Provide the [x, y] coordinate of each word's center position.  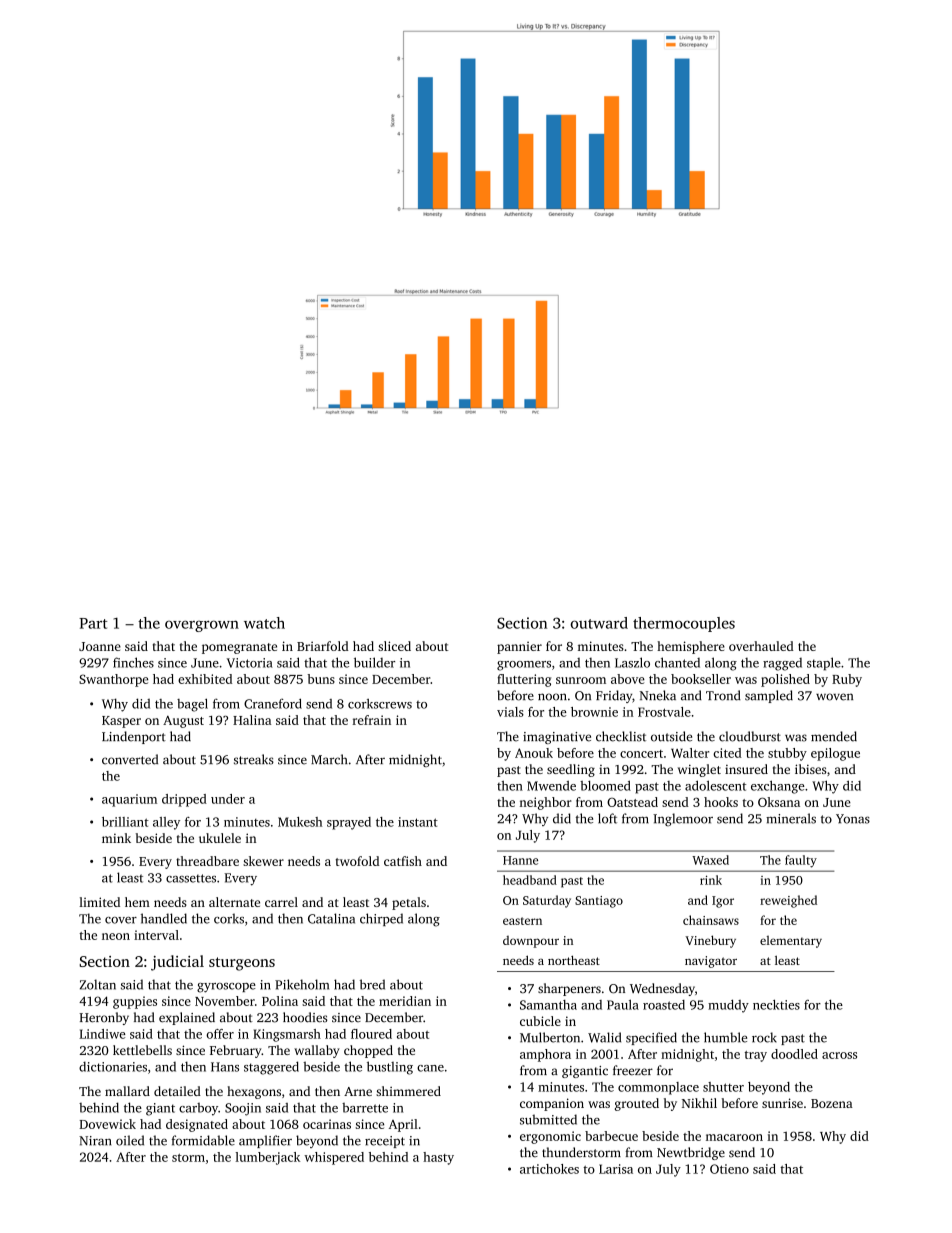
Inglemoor [683, 820]
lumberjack [268, 1158]
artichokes [549, 1169]
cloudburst [750, 736]
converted [130, 759]
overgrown [202, 626]
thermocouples [684, 624]
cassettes [191, 878]
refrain [371, 720]
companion [552, 1104]
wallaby [317, 1051]
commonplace [658, 1088]
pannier [519, 648]
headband [530, 880]
